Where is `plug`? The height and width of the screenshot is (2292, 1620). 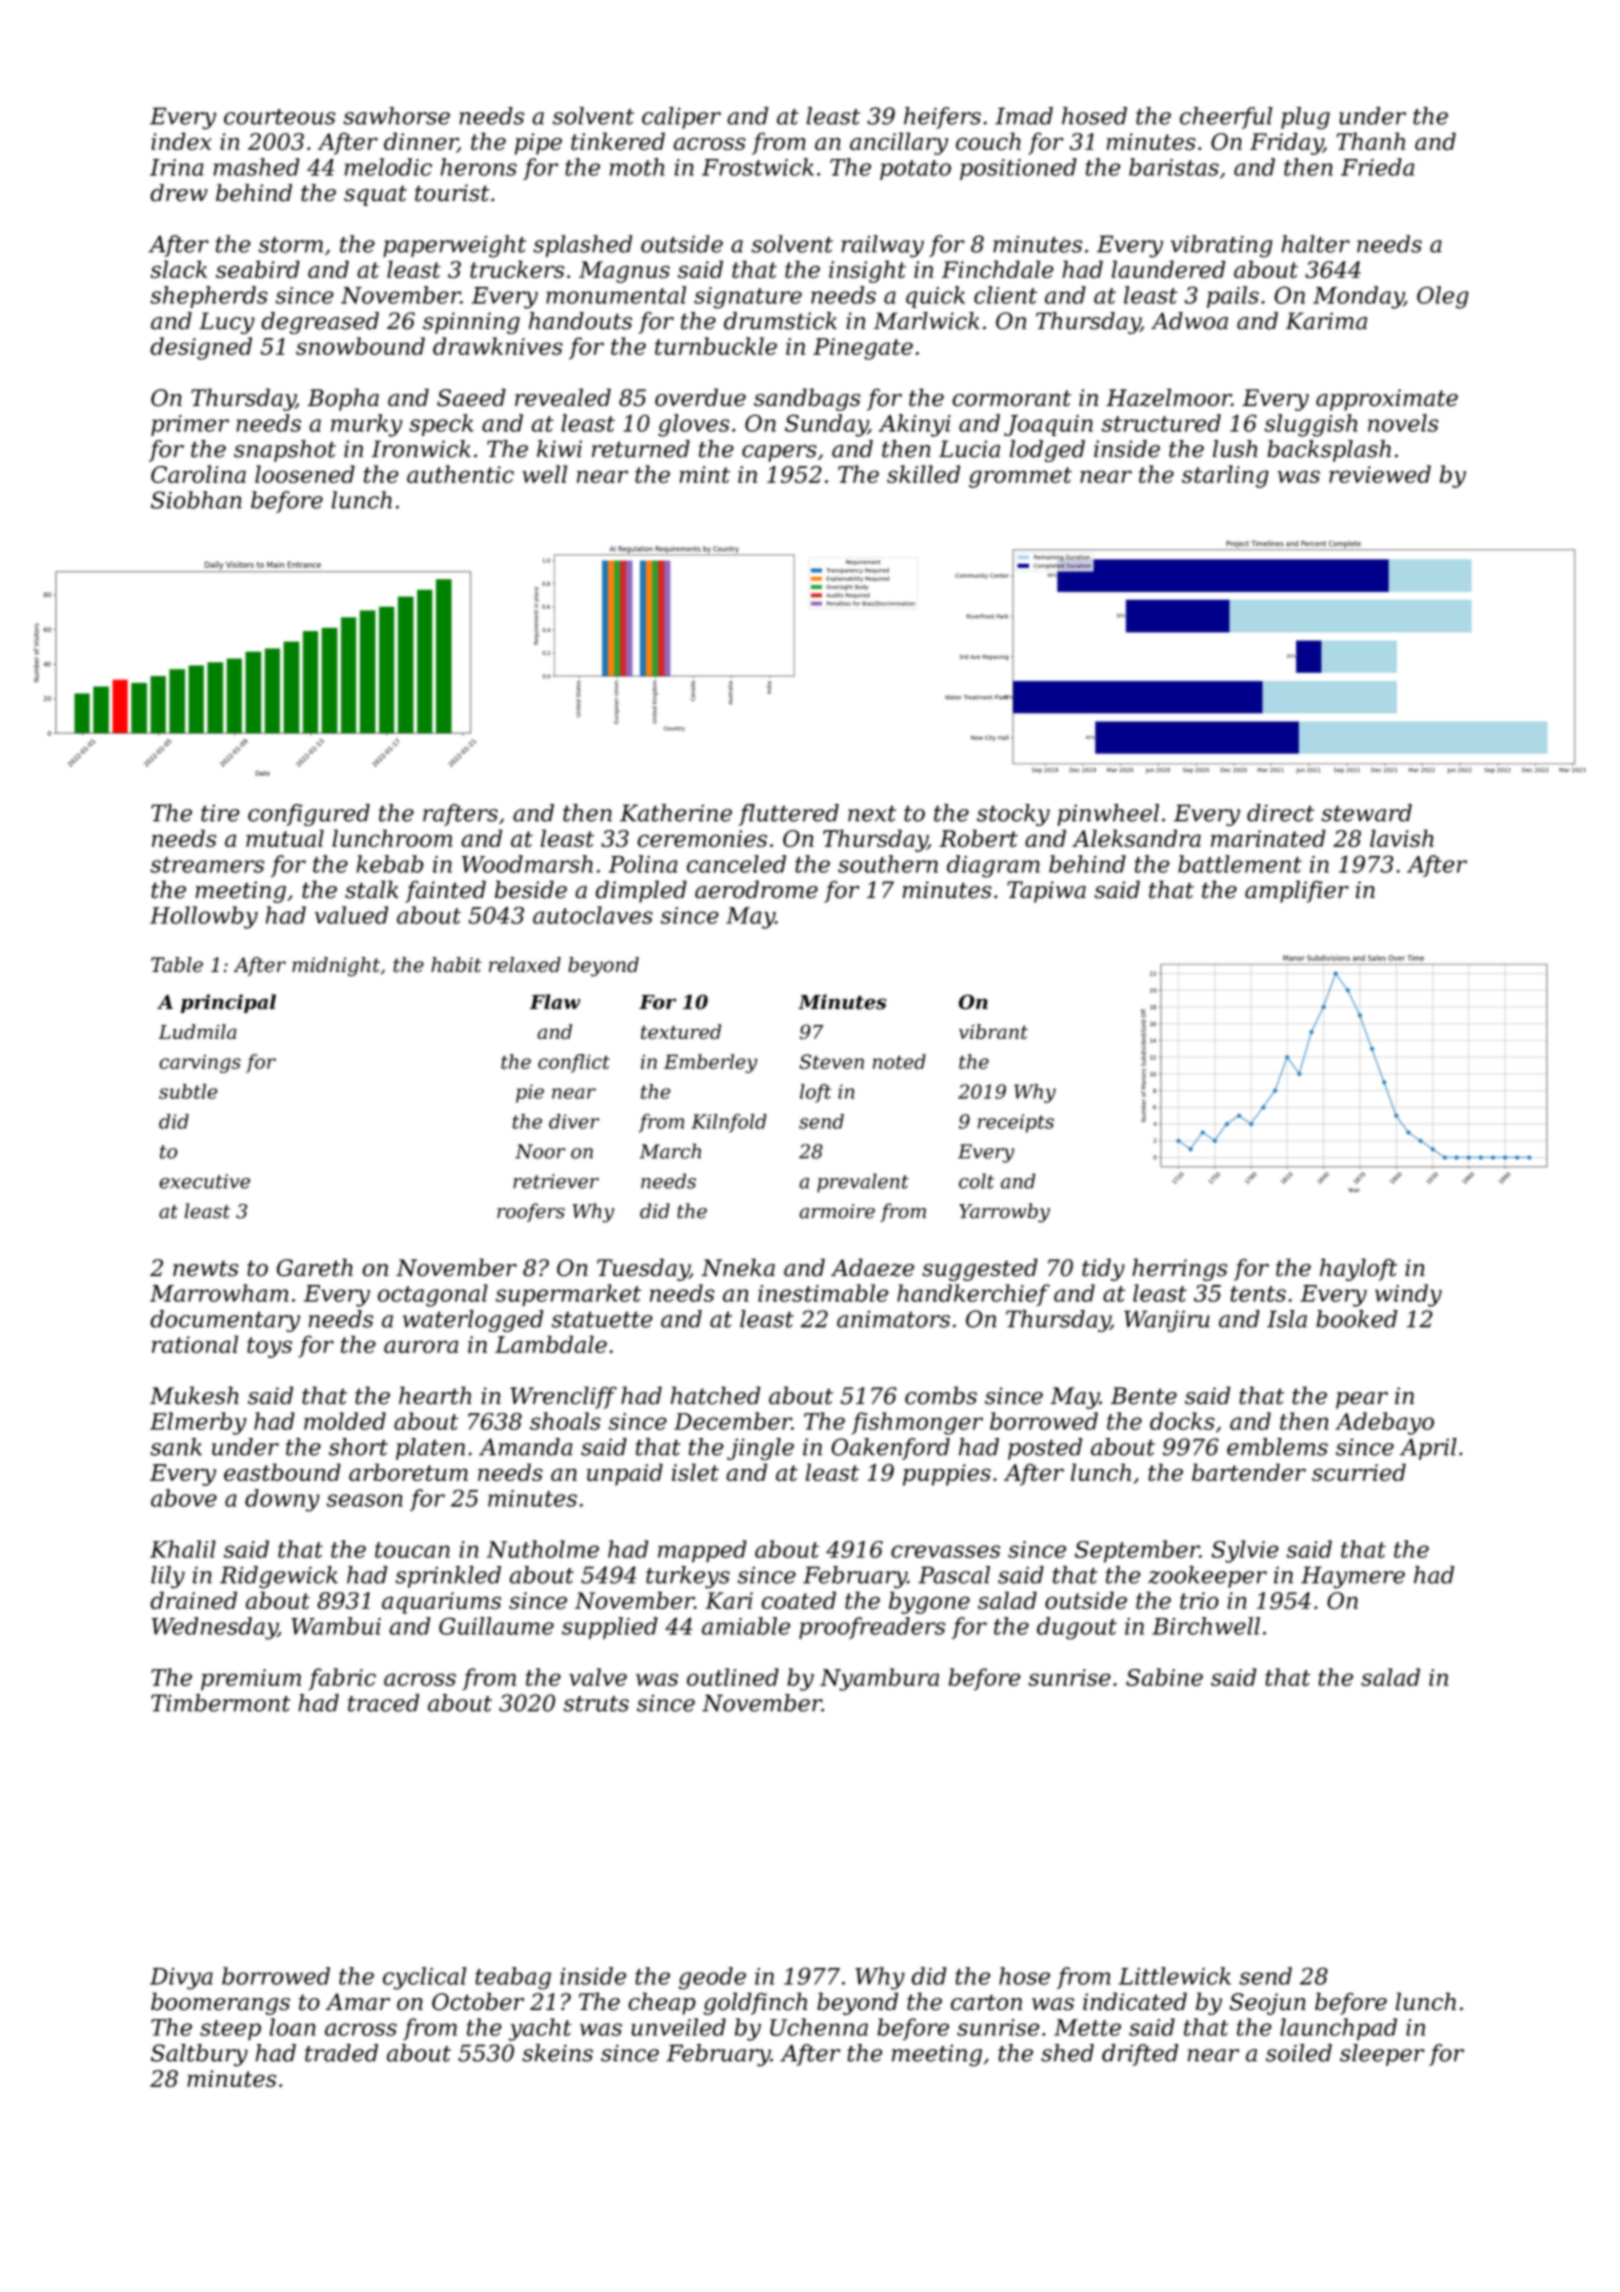
plug is located at coordinates (1305, 118).
